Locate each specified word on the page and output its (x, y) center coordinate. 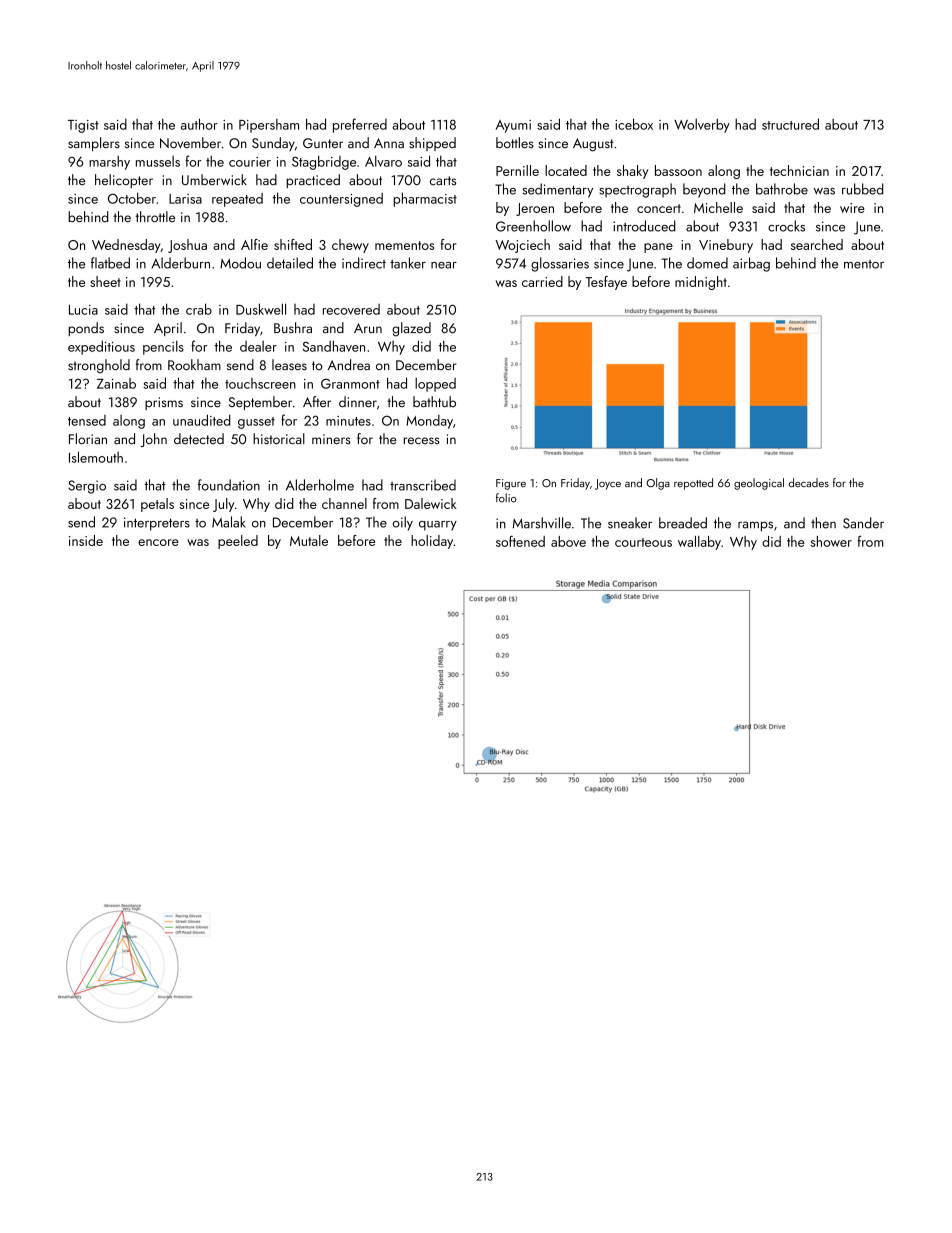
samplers (94, 144)
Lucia (83, 310)
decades (809, 482)
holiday (432, 542)
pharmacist (425, 199)
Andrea (349, 364)
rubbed (863, 189)
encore (158, 542)
